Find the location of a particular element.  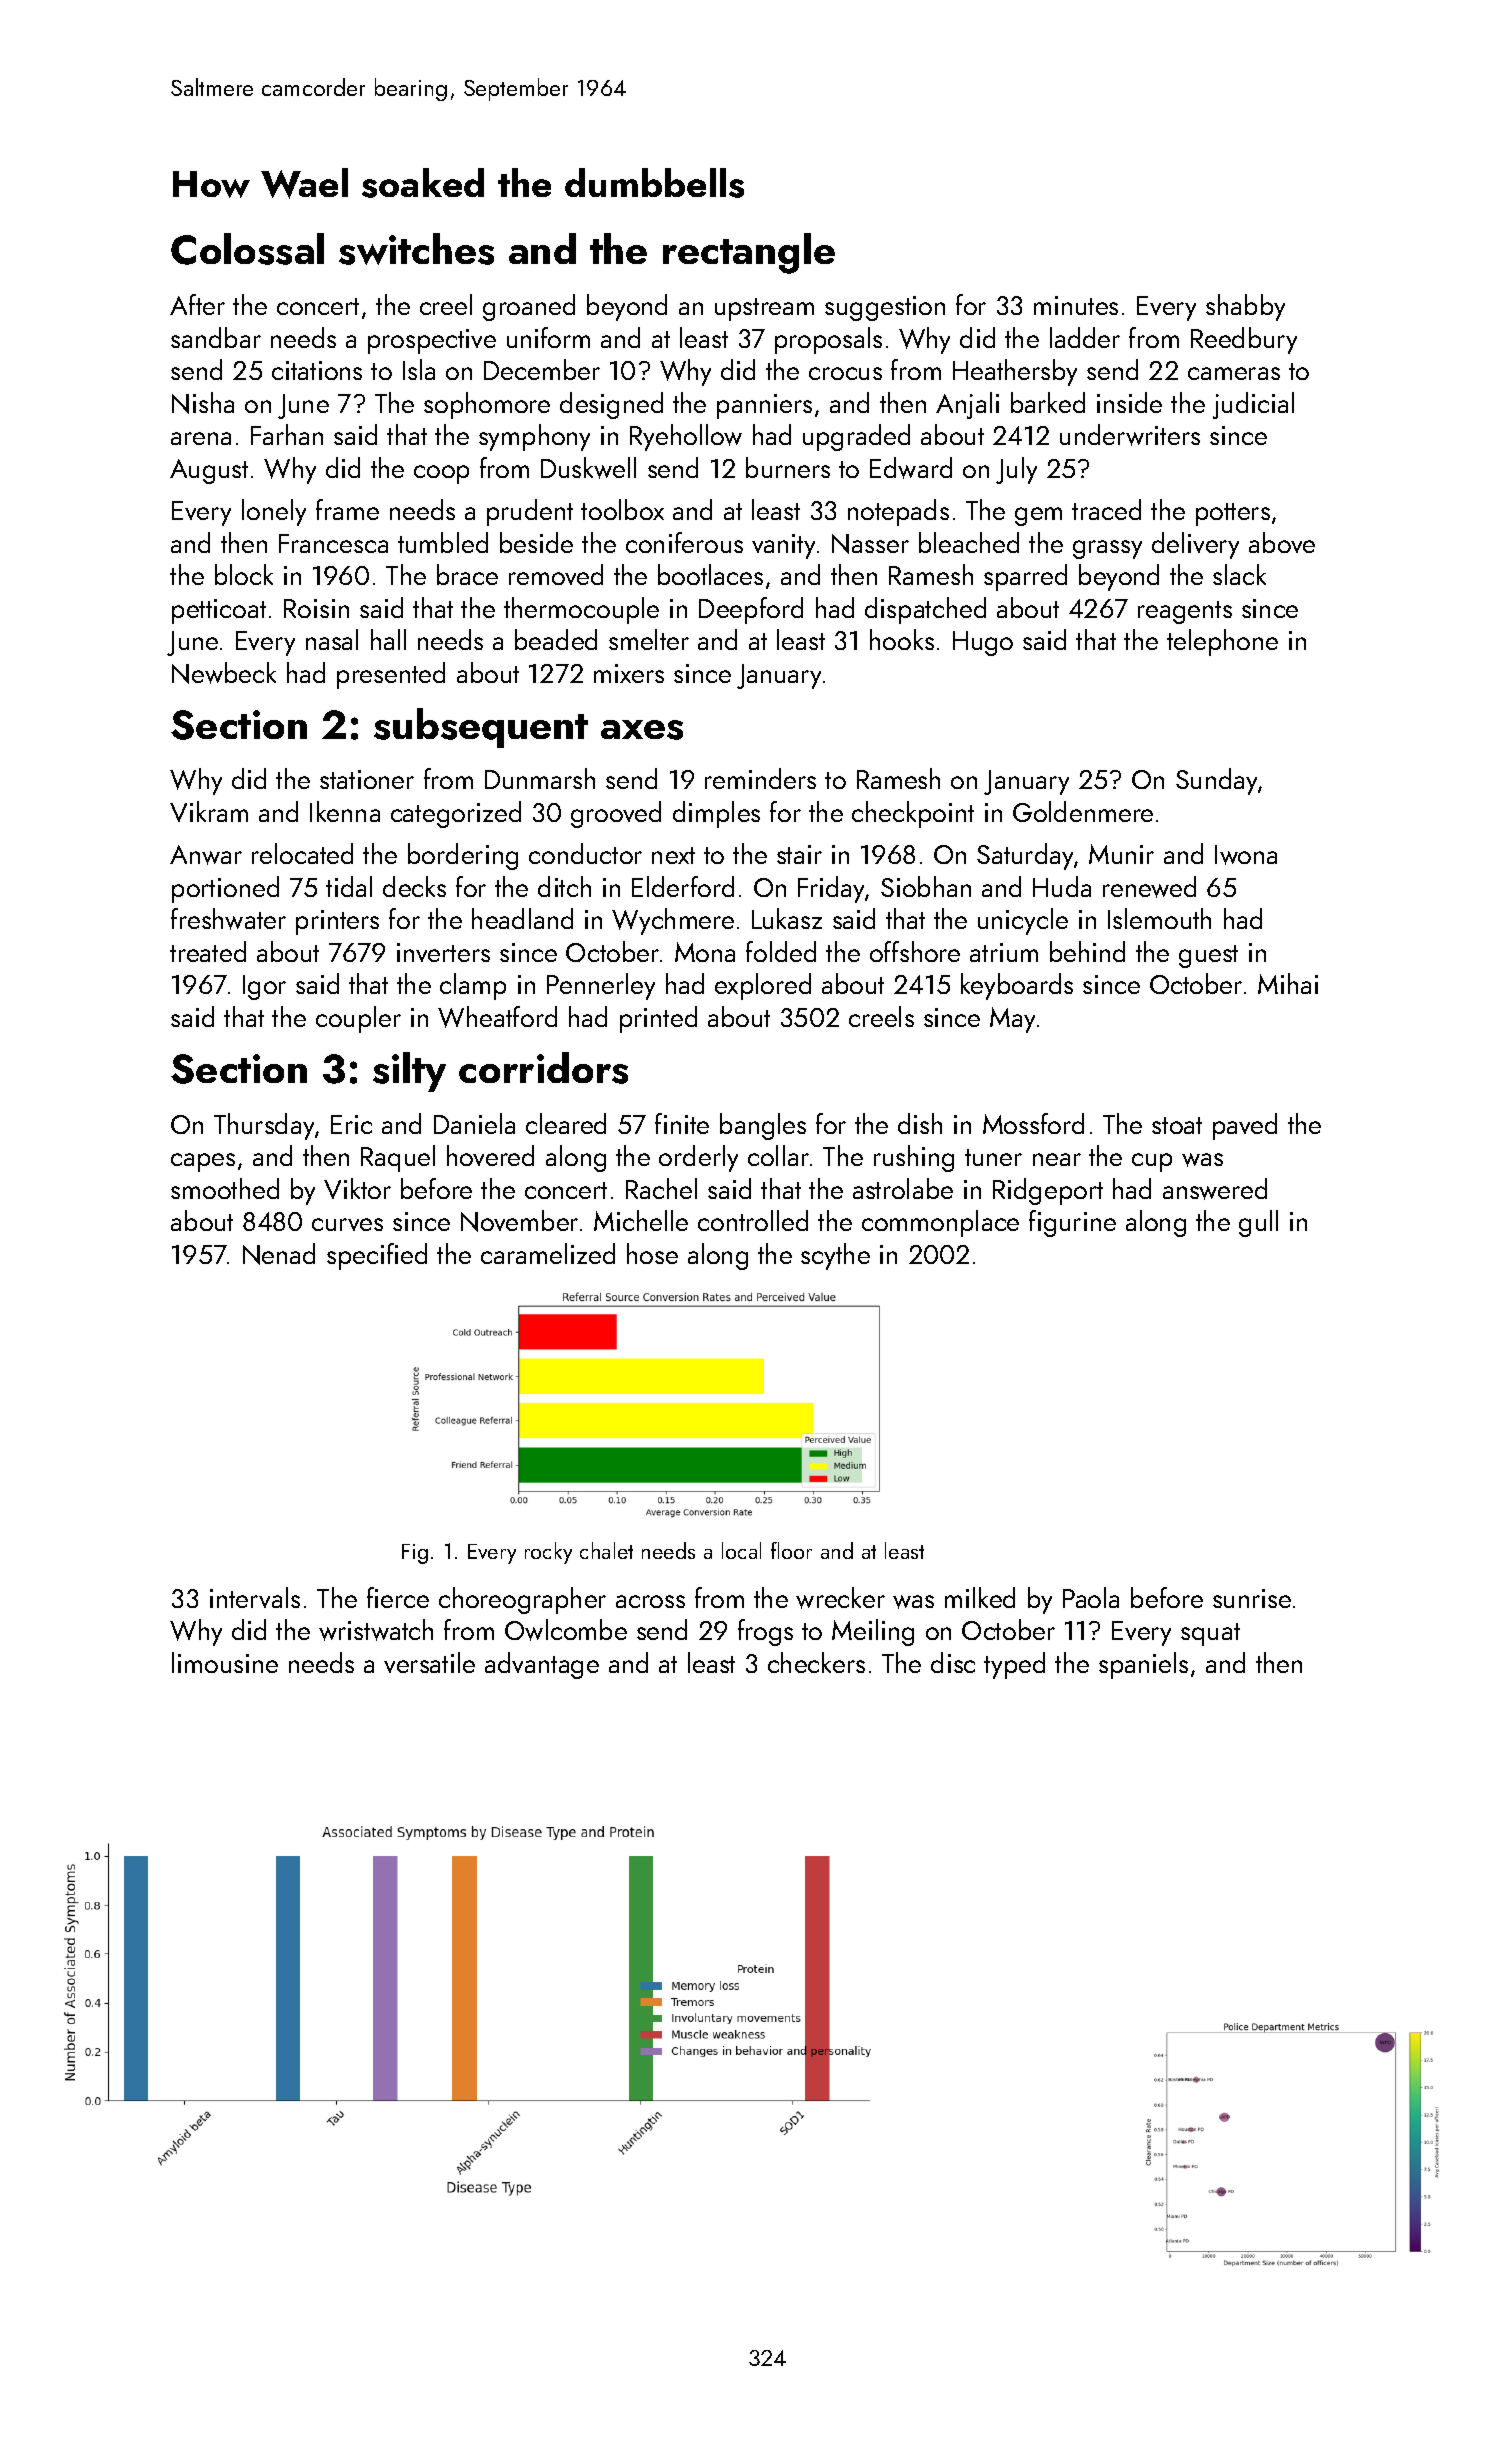

gull is located at coordinates (1258, 1223).
